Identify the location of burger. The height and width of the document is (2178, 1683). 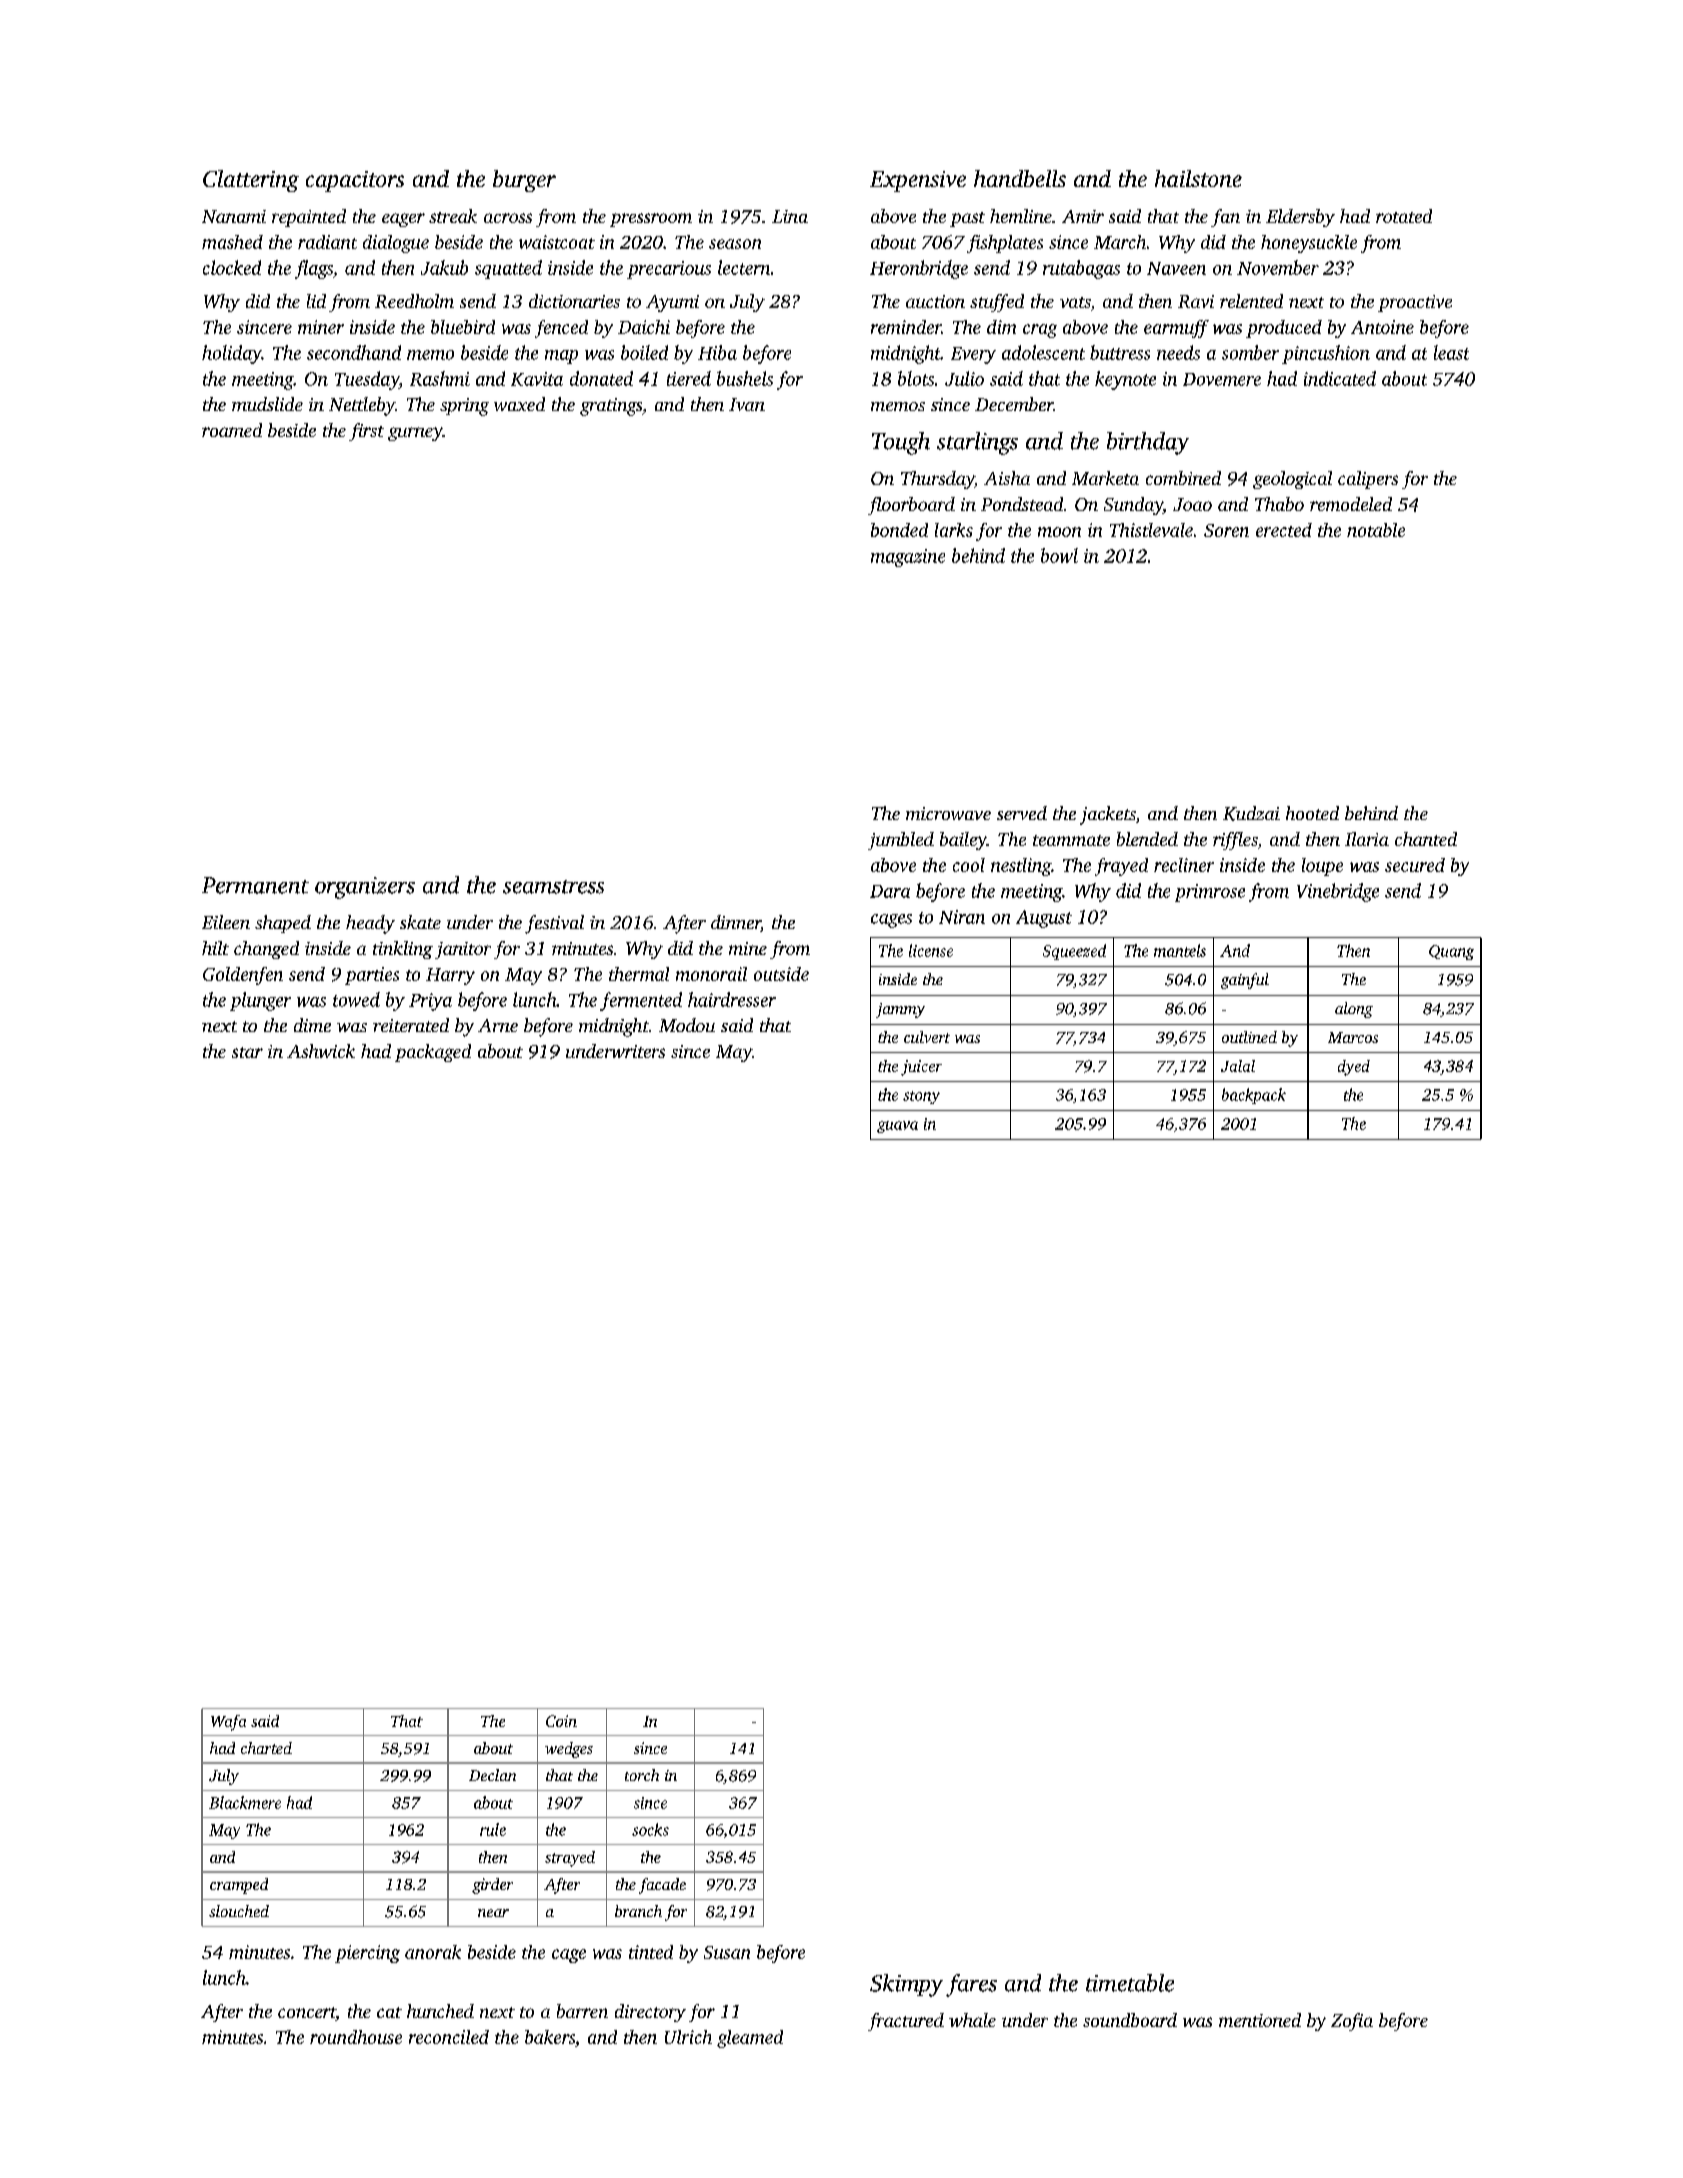
(524, 181).
